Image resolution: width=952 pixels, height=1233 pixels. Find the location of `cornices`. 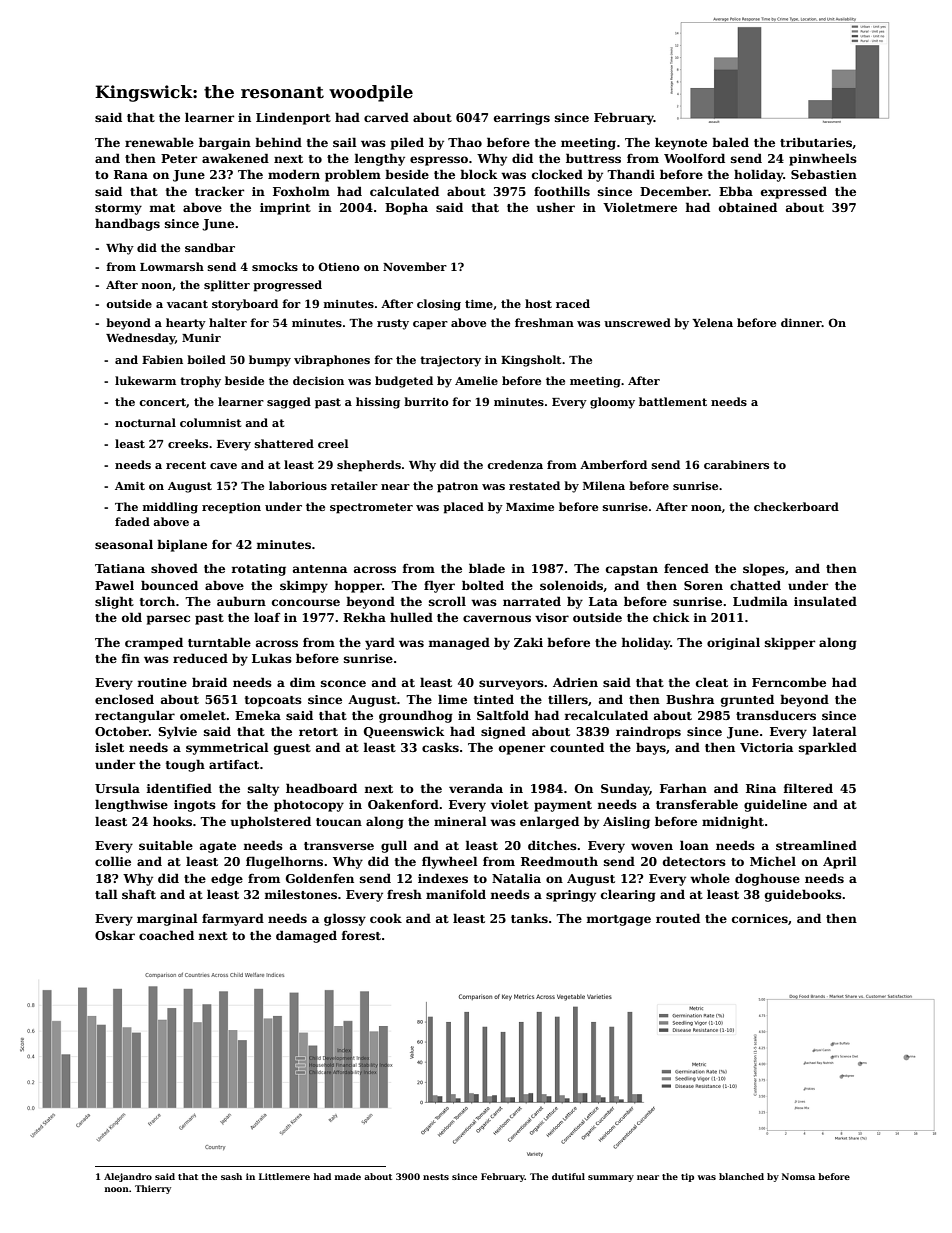

cornices is located at coordinates (760, 918).
